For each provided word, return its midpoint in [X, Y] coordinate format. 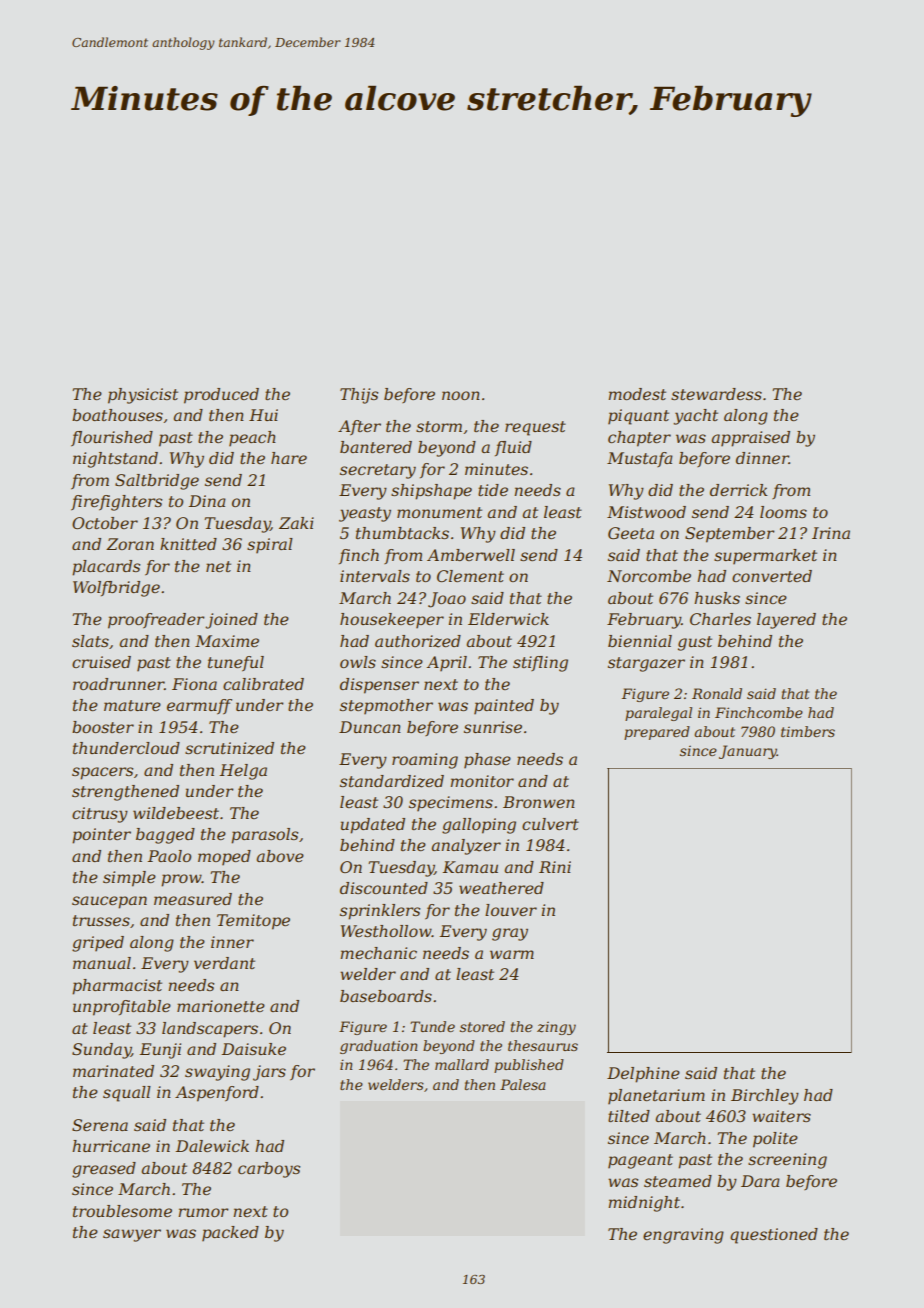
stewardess [716, 394]
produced [221, 396]
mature [132, 705]
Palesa [523, 1084]
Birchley [765, 1097]
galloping [479, 826]
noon [461, 395]
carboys [269, 1170]
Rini [555, 867]
